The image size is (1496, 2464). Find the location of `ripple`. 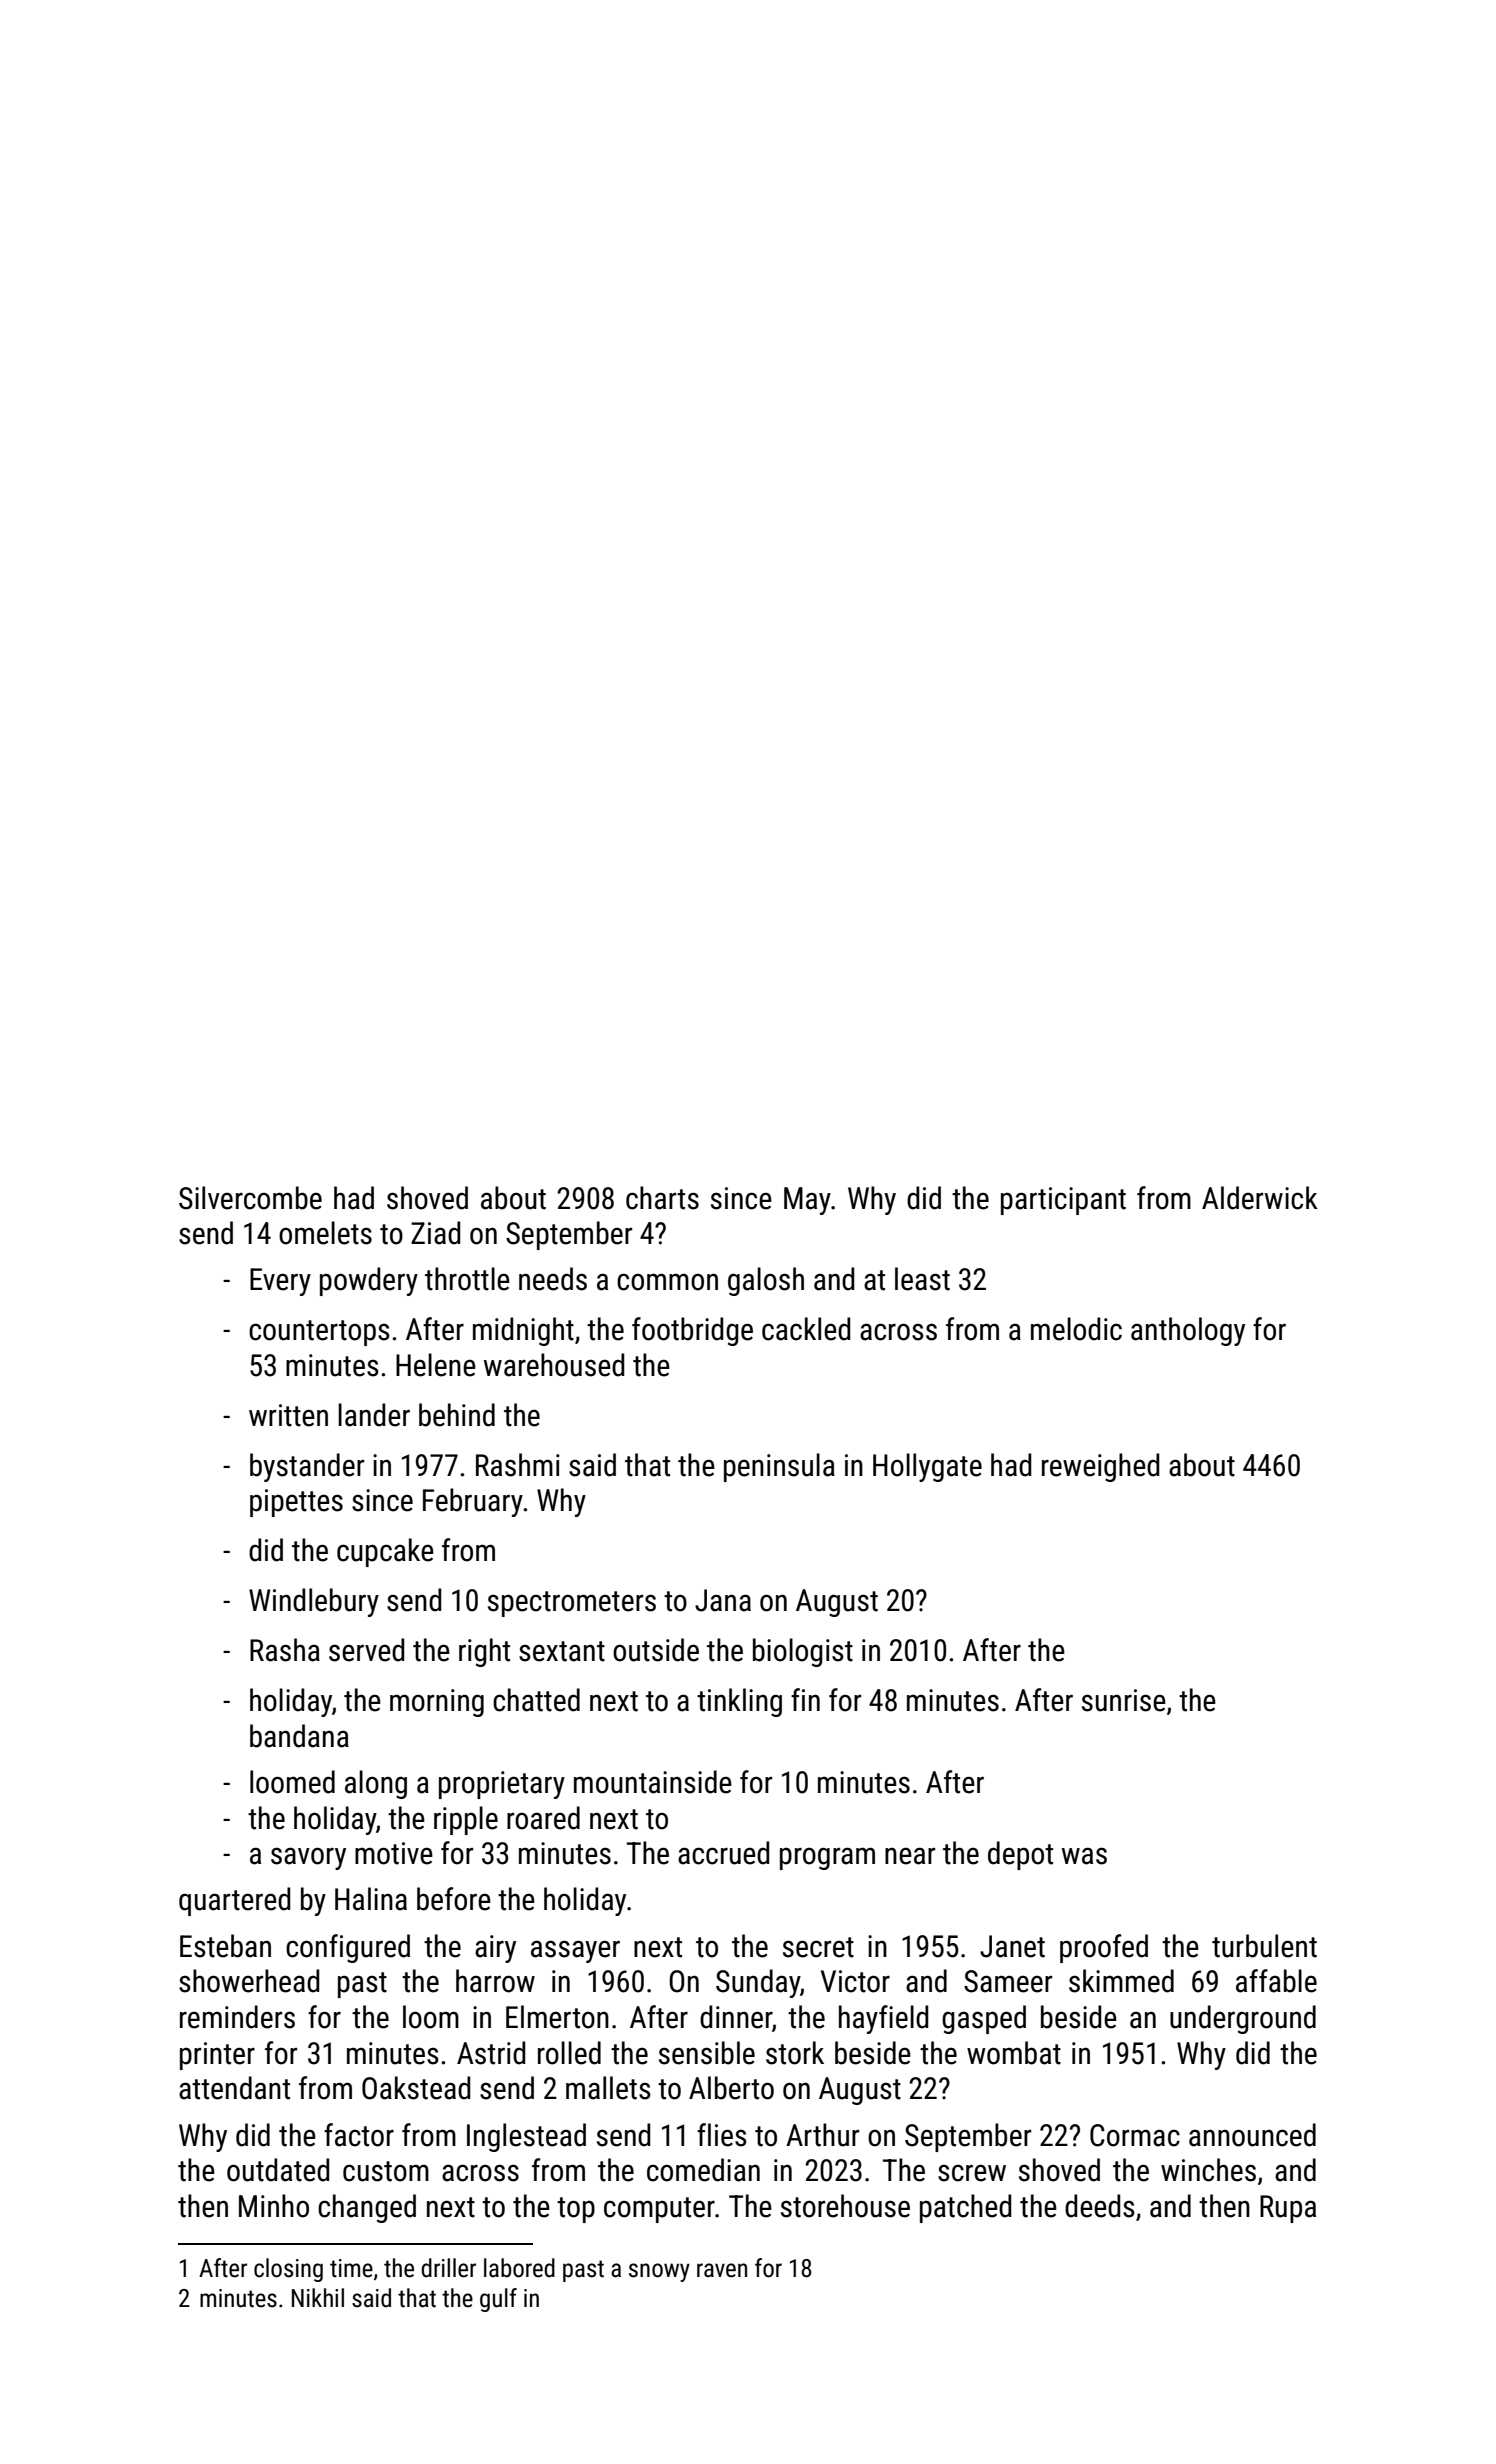

ripple is located at coordinates (466, 1820).
